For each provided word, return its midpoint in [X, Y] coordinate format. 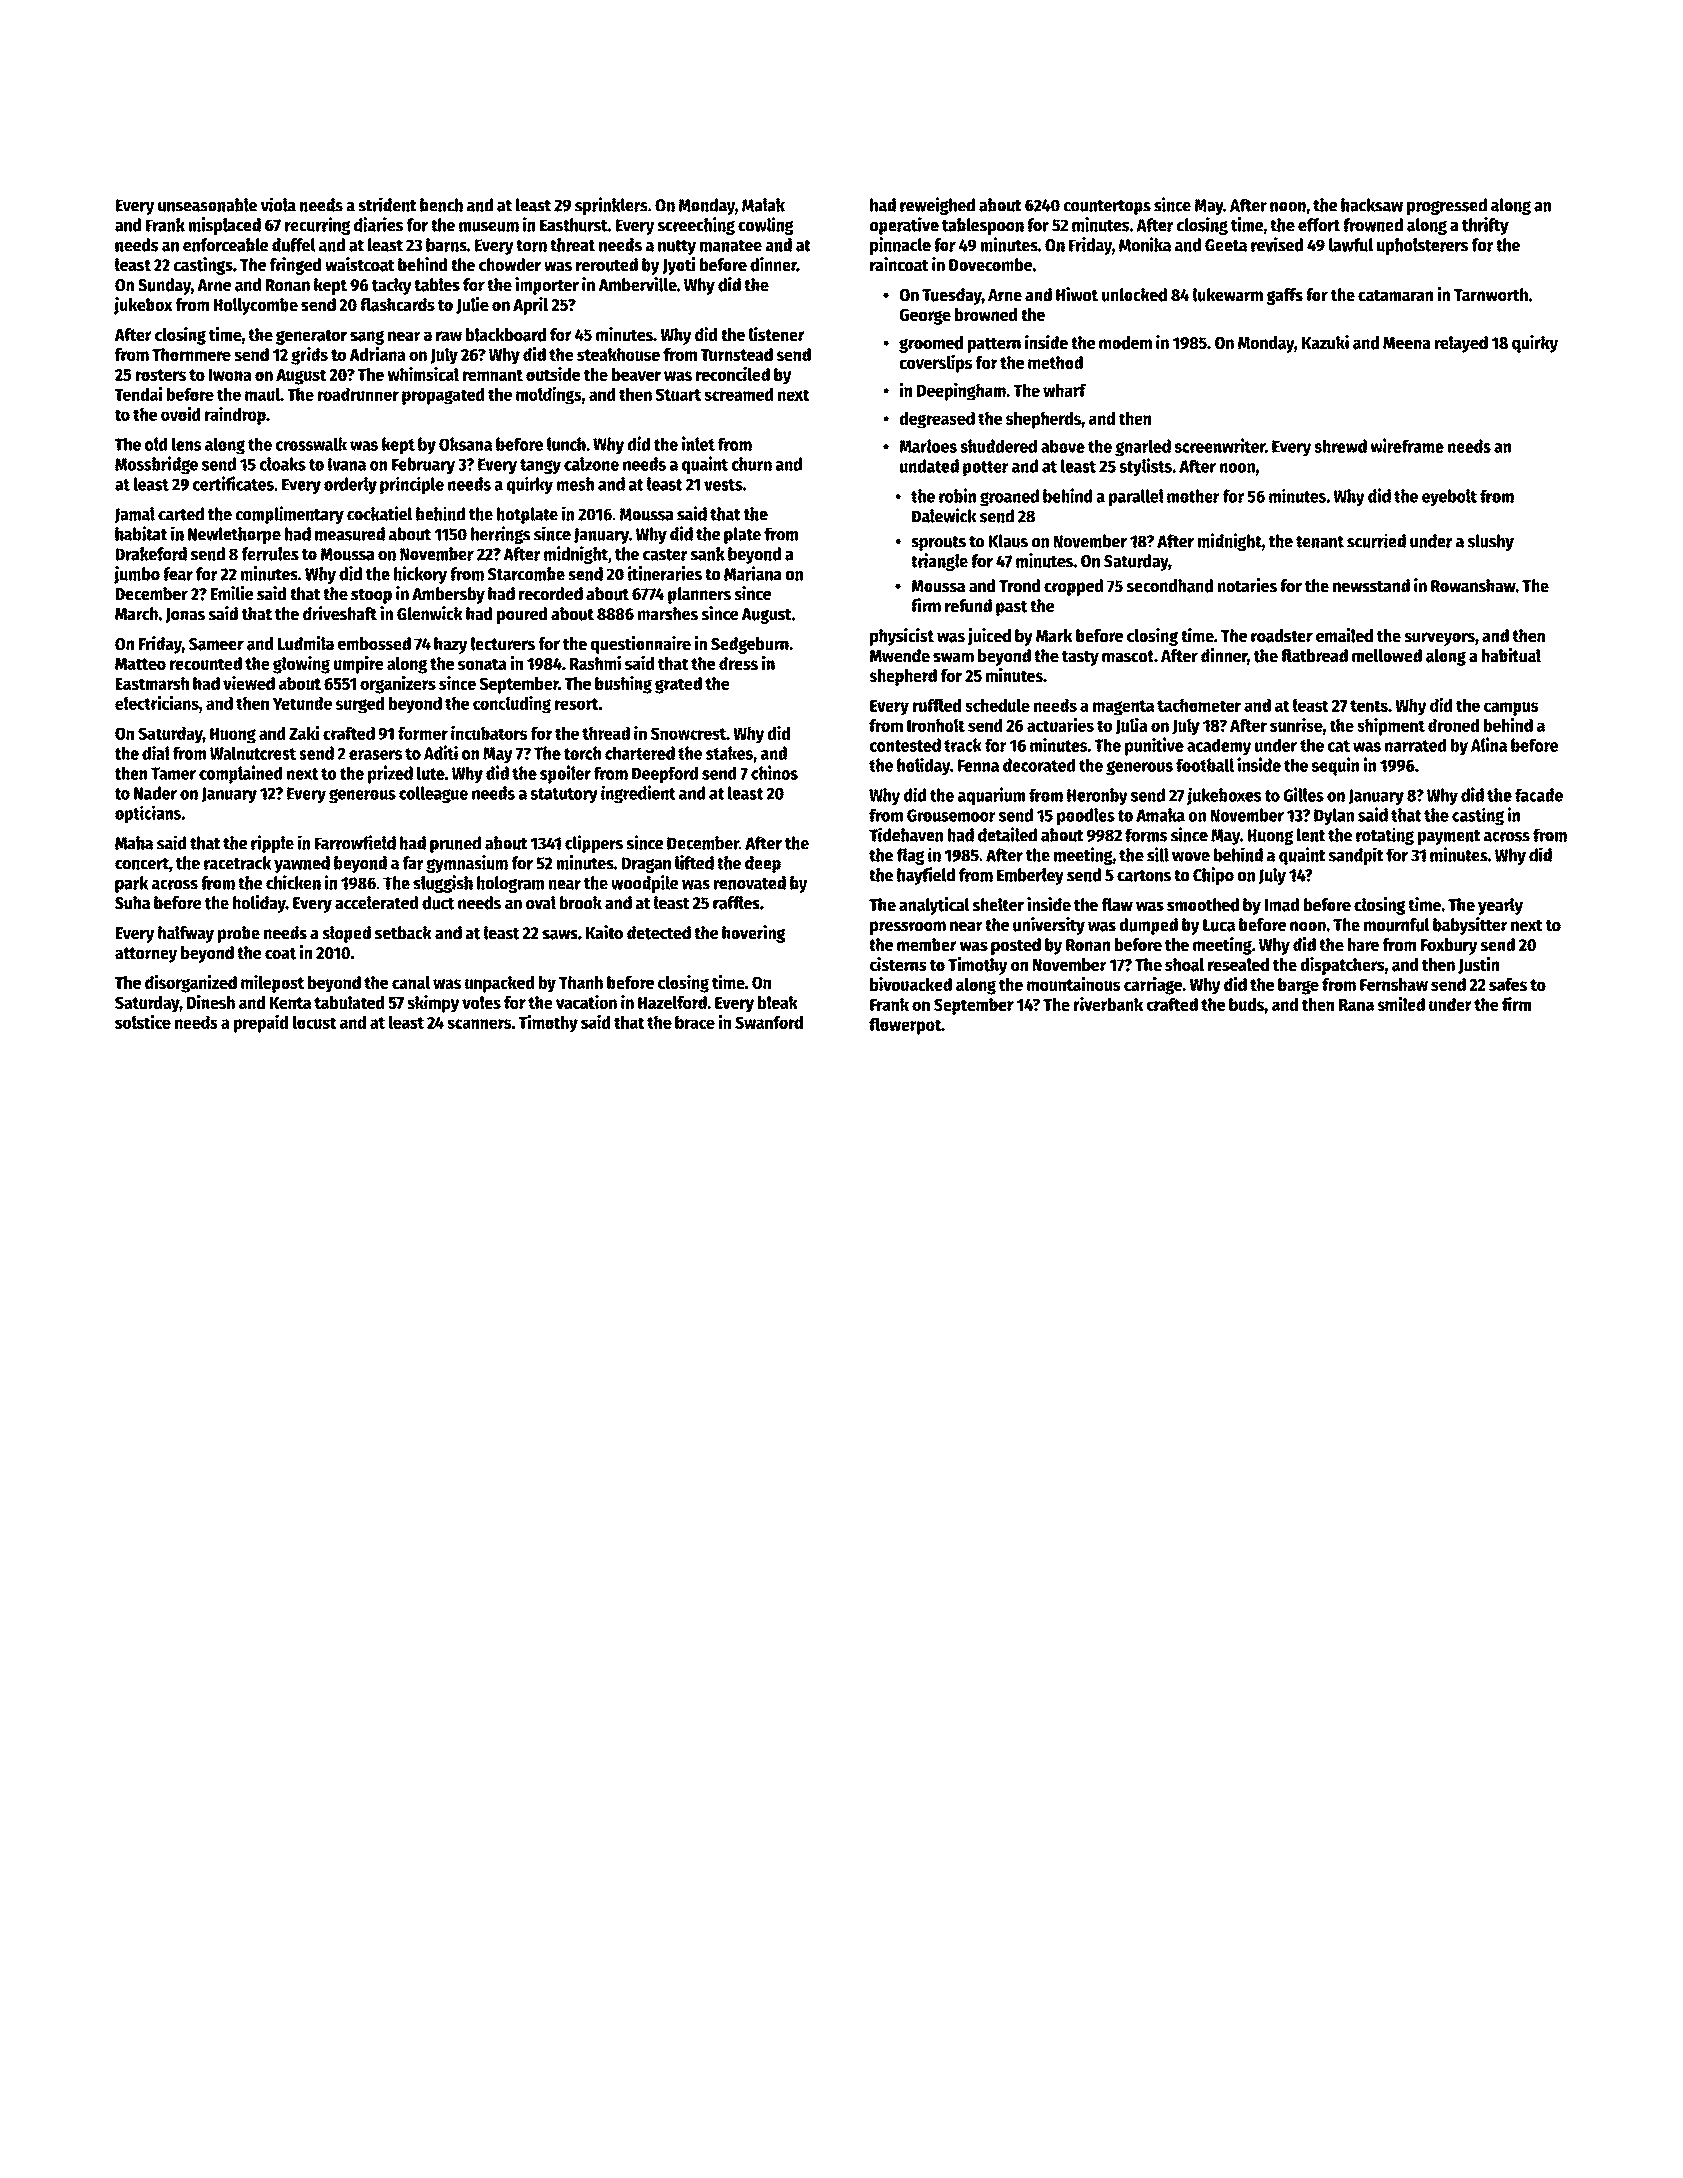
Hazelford [672, 1002]
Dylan [1334, 817]
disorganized [191, 984]
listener [777, 334]
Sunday [164, 286]
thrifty [1485, 226]
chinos [774, 772]
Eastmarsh [152, 683]
